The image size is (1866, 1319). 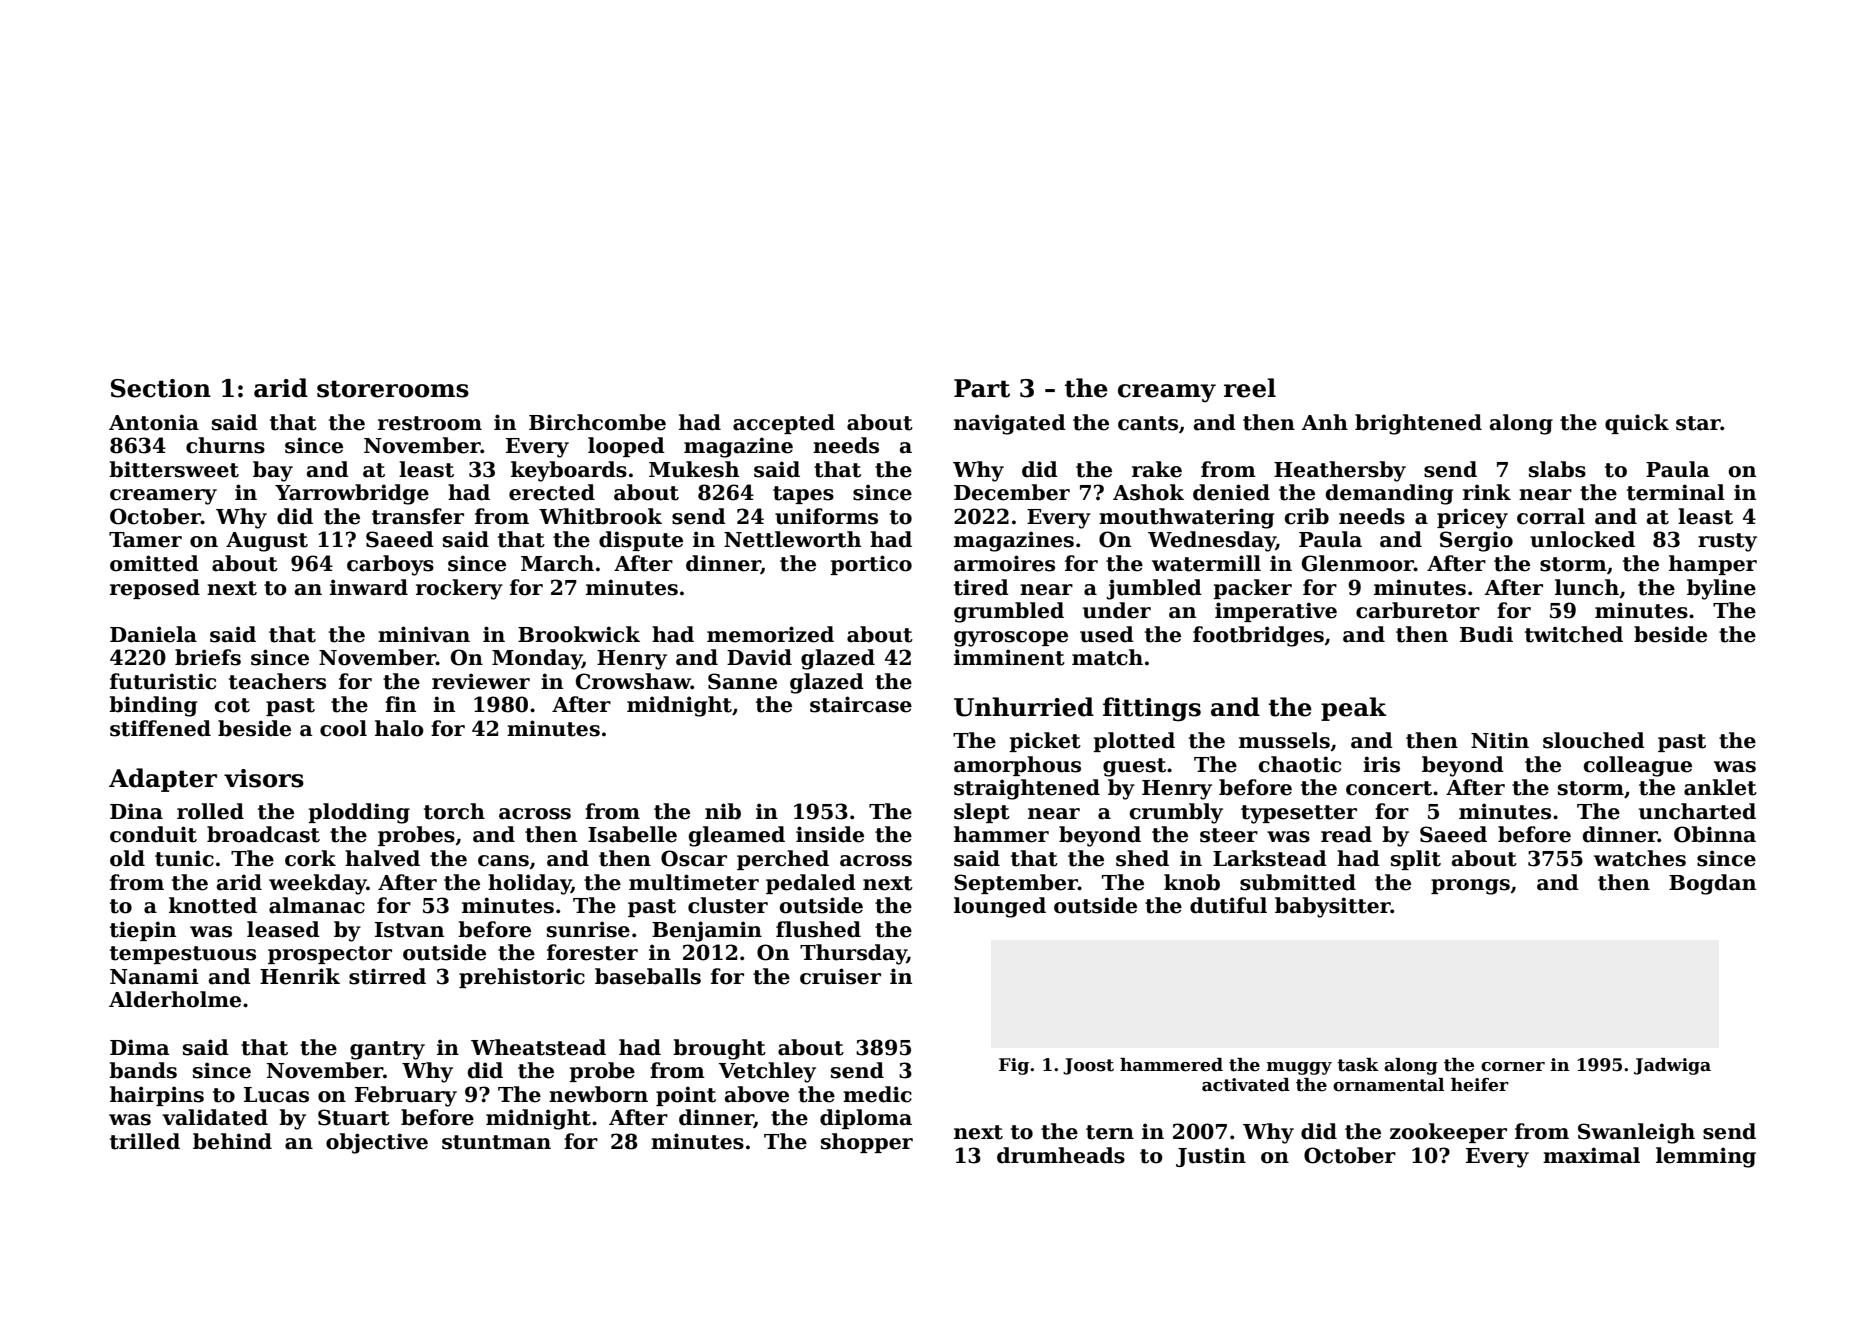 I want to click on briefs, so click(x=208, y=657).
